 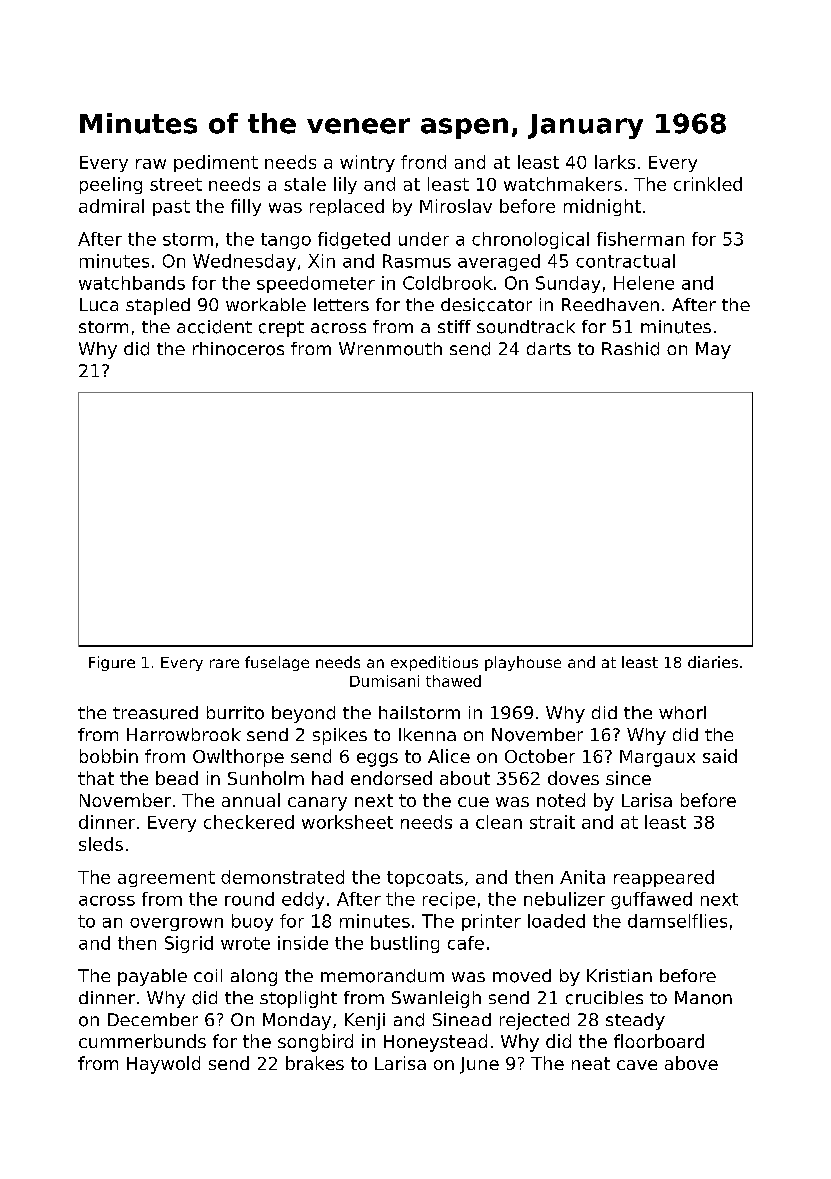 What do you see at coordinates (153, 1019) in the image?
I see `December` at bounding box center [153, 1019].
